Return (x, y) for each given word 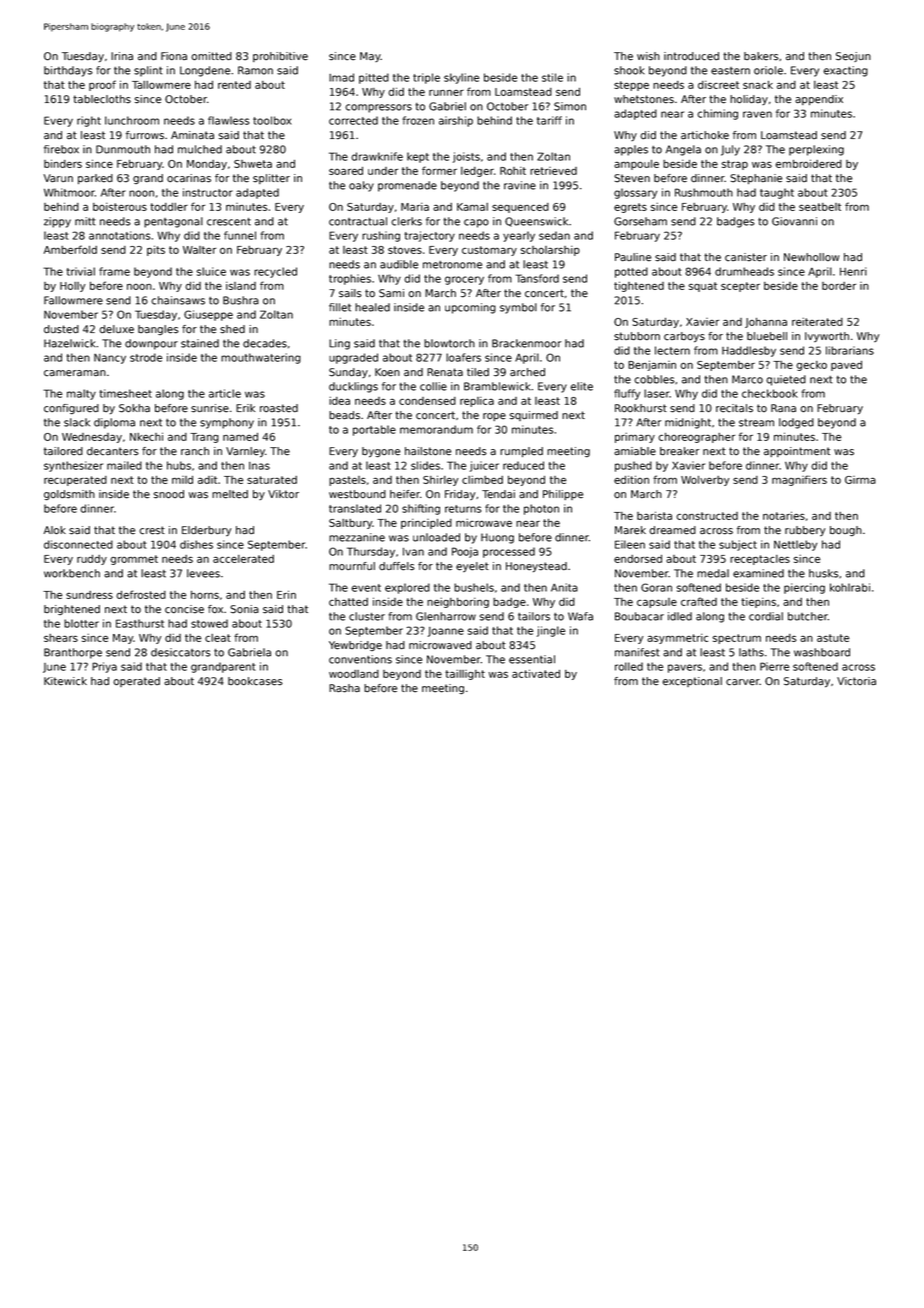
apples (631, 150)
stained (200, 343)
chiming (717, 114)
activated (536, 673)
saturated (272, 480)
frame (114, 271)
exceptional (692, 682)
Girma (860, 480)
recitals (734, 408)
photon (541, 509)
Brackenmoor (526, 343)
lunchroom (132, 120)
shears (61, 638)
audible (399, 264)
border (839, 286)
